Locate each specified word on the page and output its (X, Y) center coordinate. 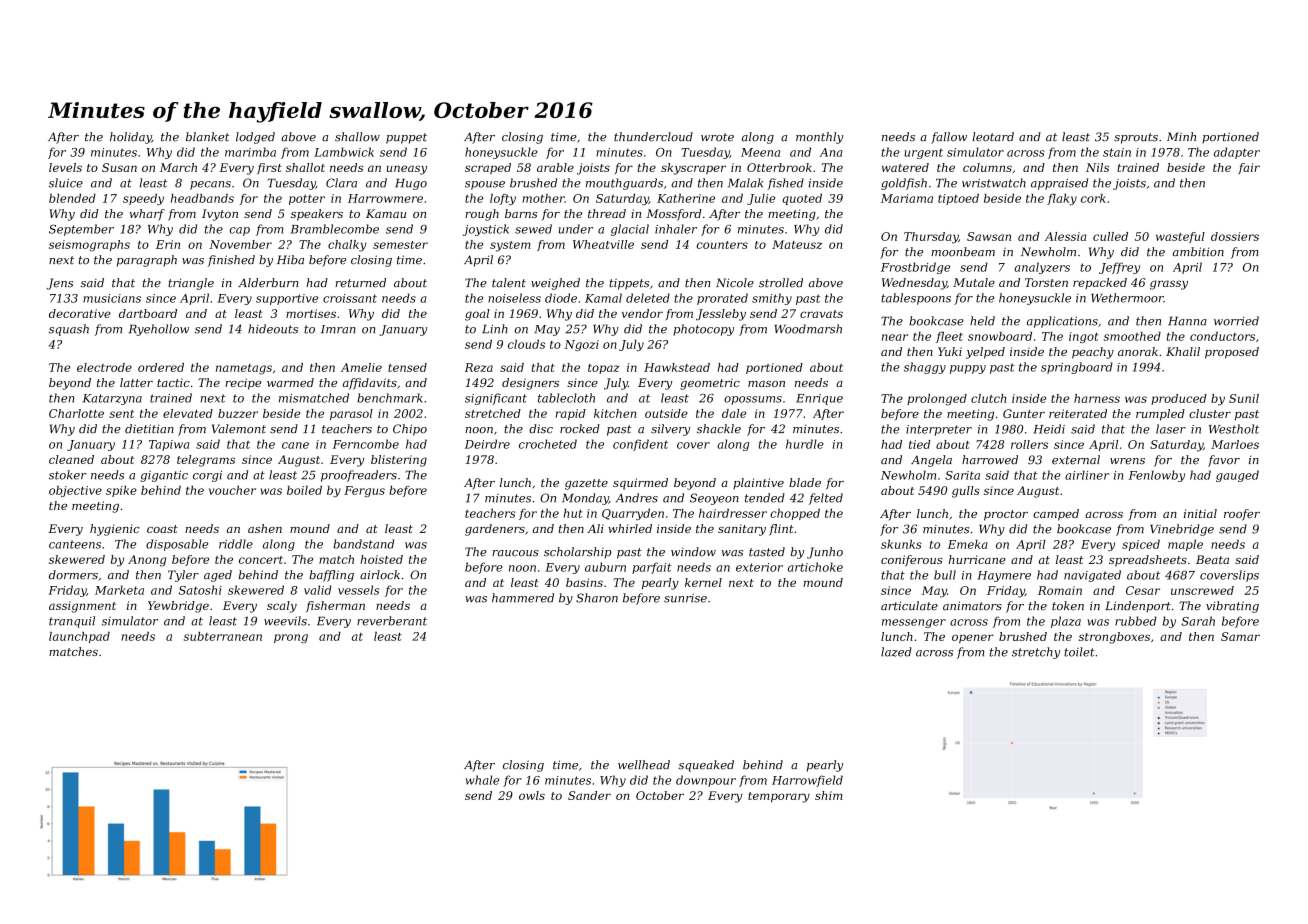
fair (1249, 168)
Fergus (364, 491)
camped (1056, 515)
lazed (896, 652)
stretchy (1036, 653)
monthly (819, 138)
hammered (523, 598)
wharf (147, 215)
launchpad (79, 637)
